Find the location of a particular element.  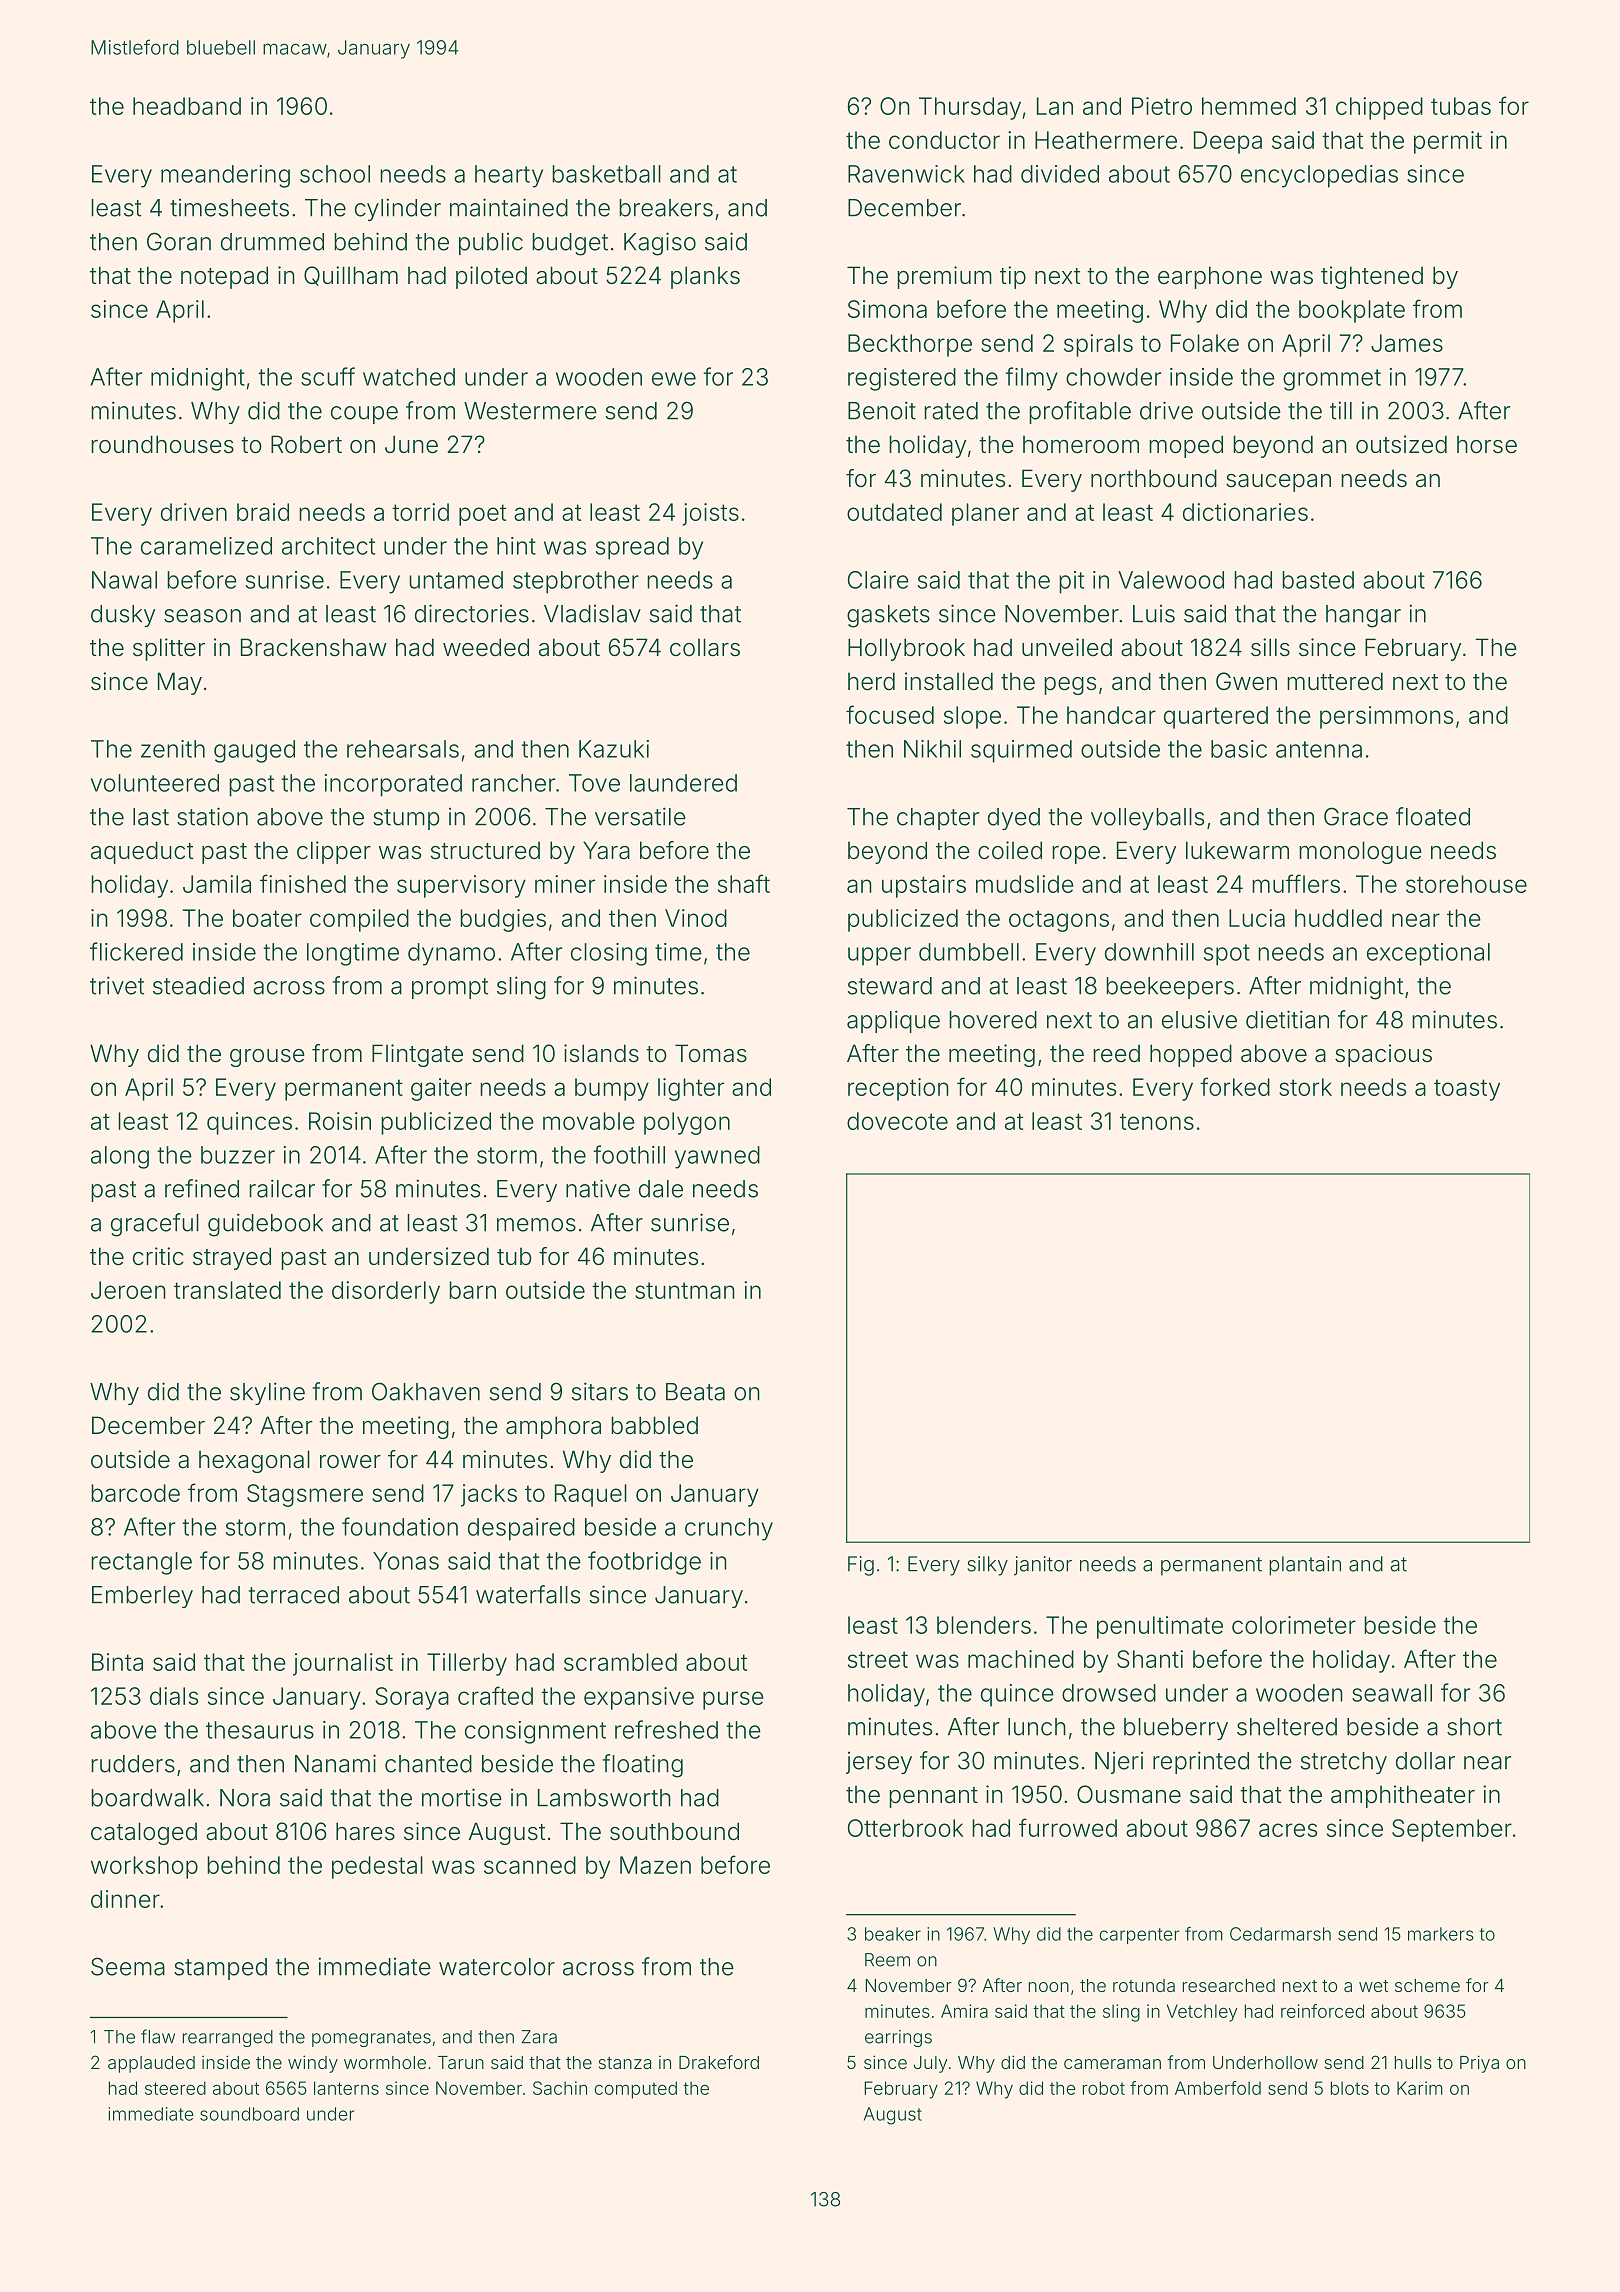

buzzer is located at coordinates (238, 1155).
